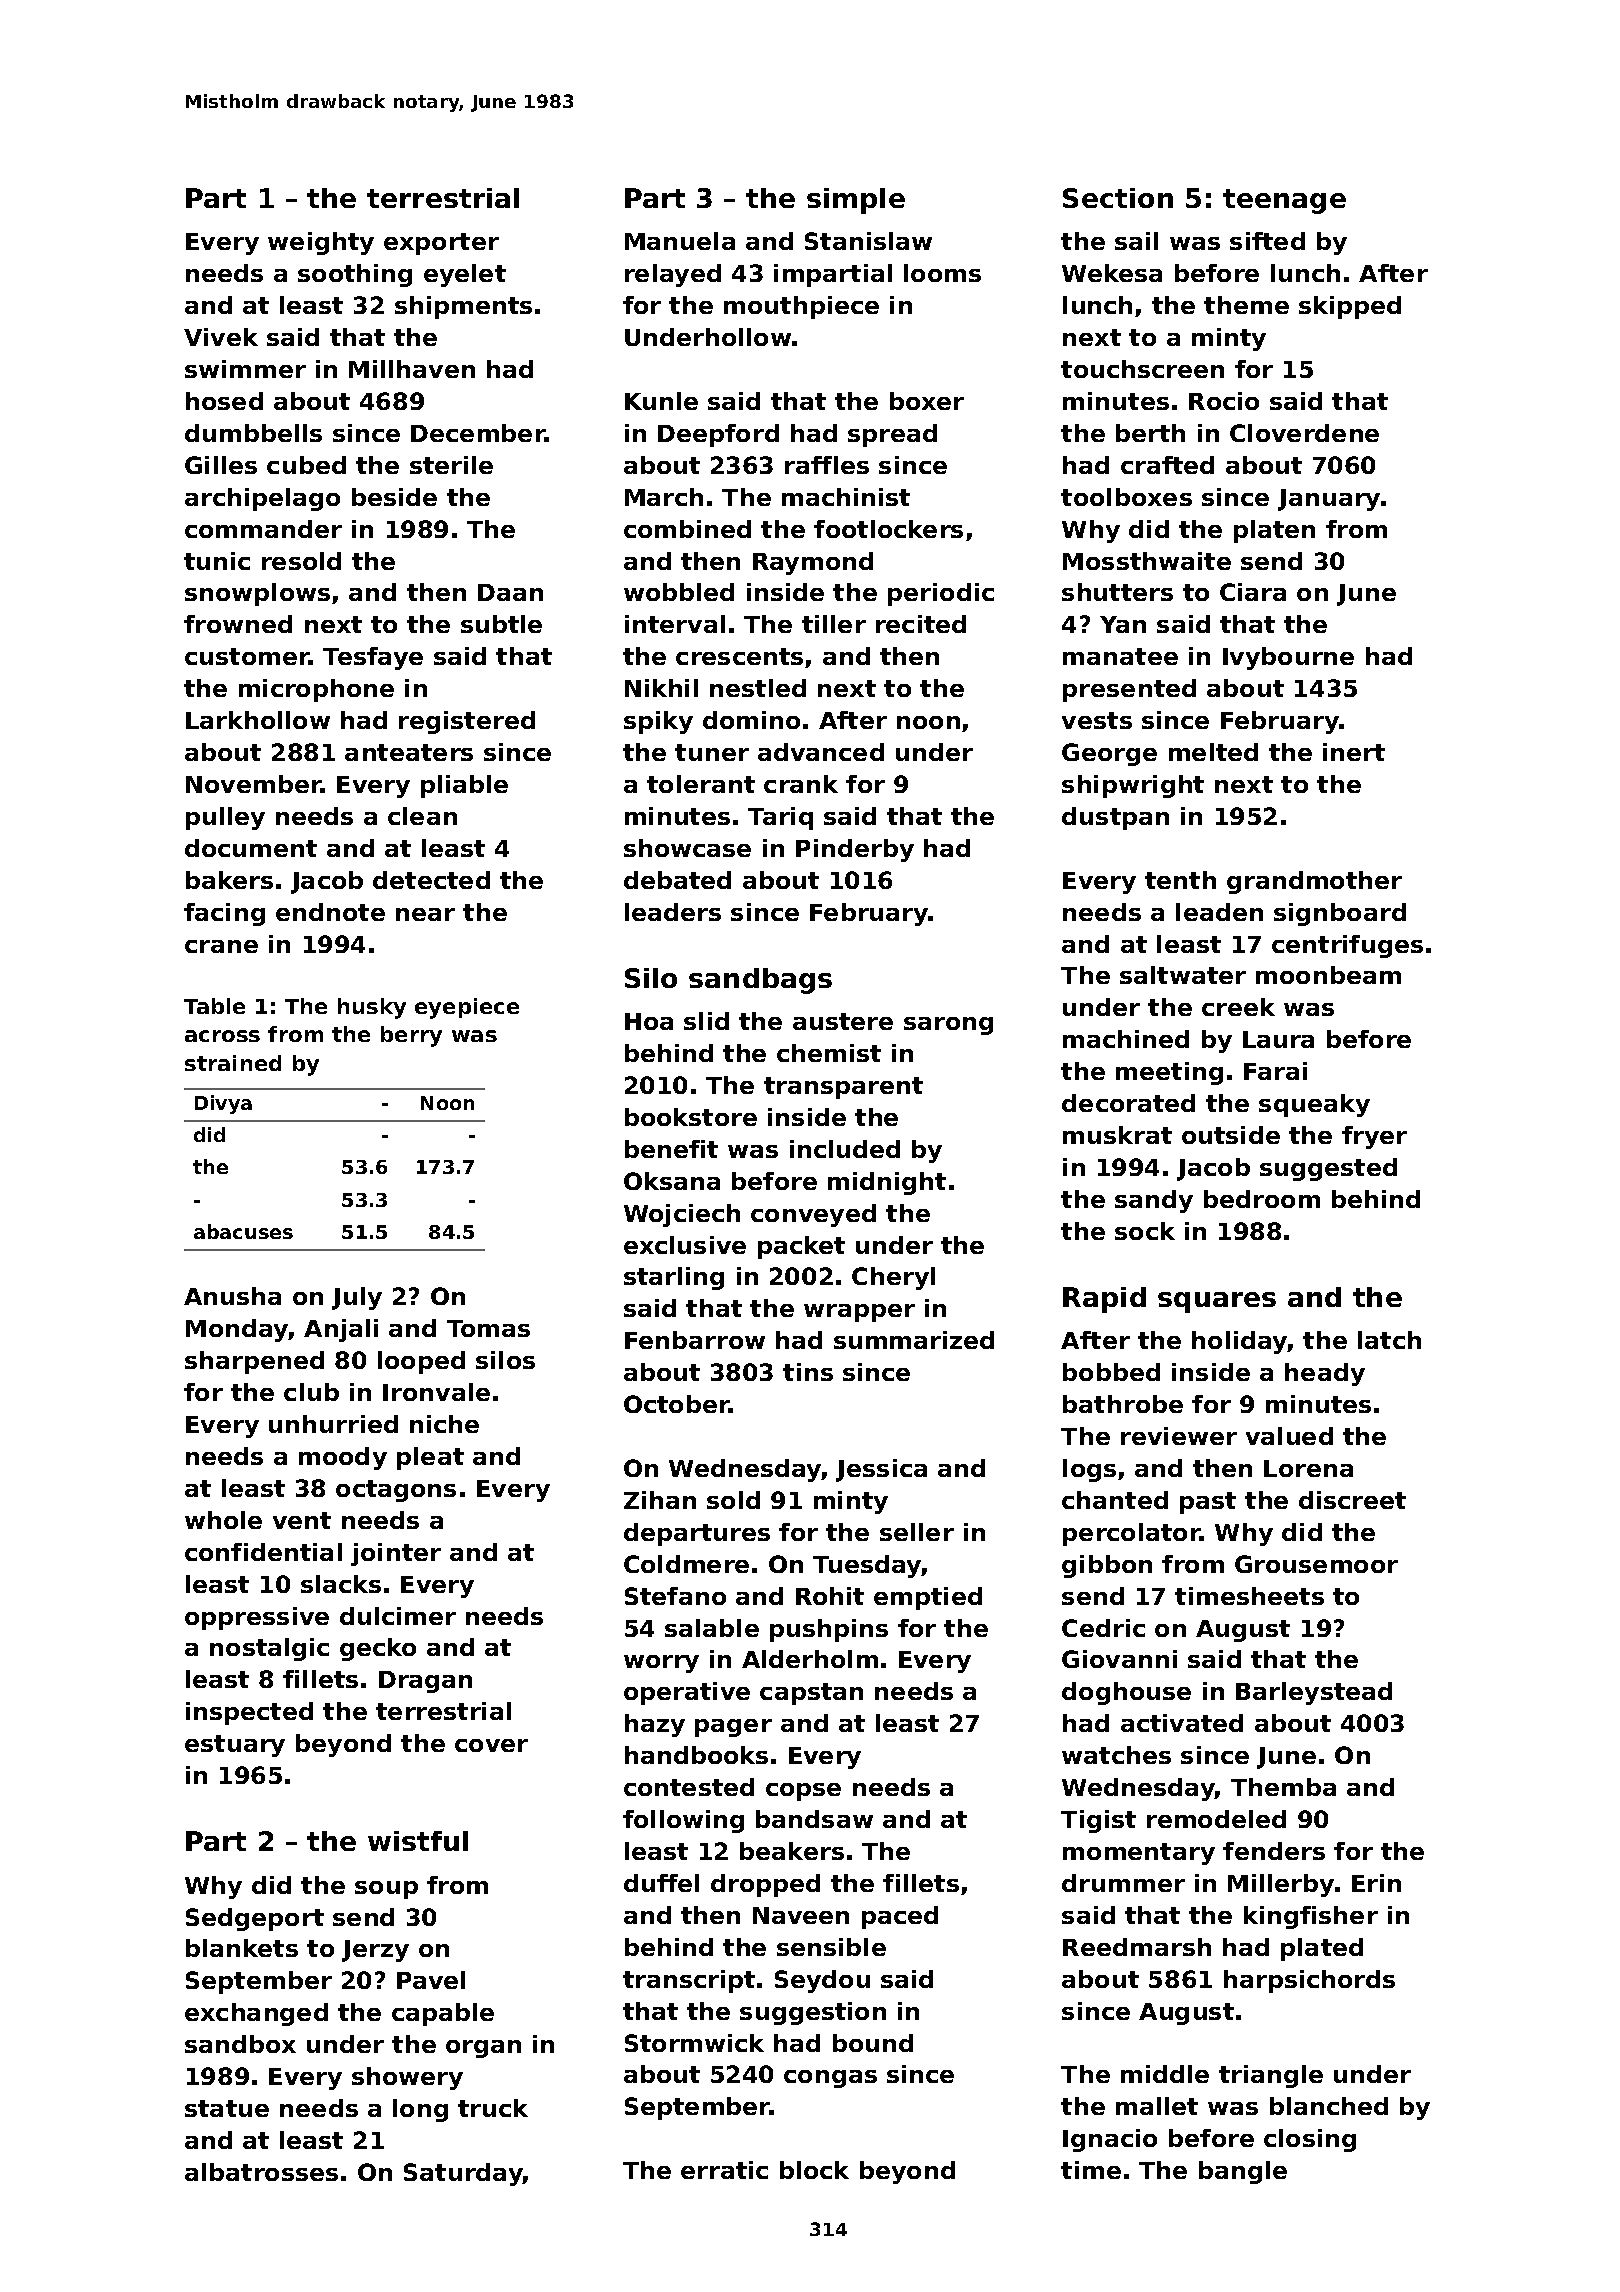 Image resolution: width=1620 pixels, height=2292 pixels. What do you see at coordinates (830, 1596) in the screenshot?
I see `Rohit` at bounding box center [830, 1596].
